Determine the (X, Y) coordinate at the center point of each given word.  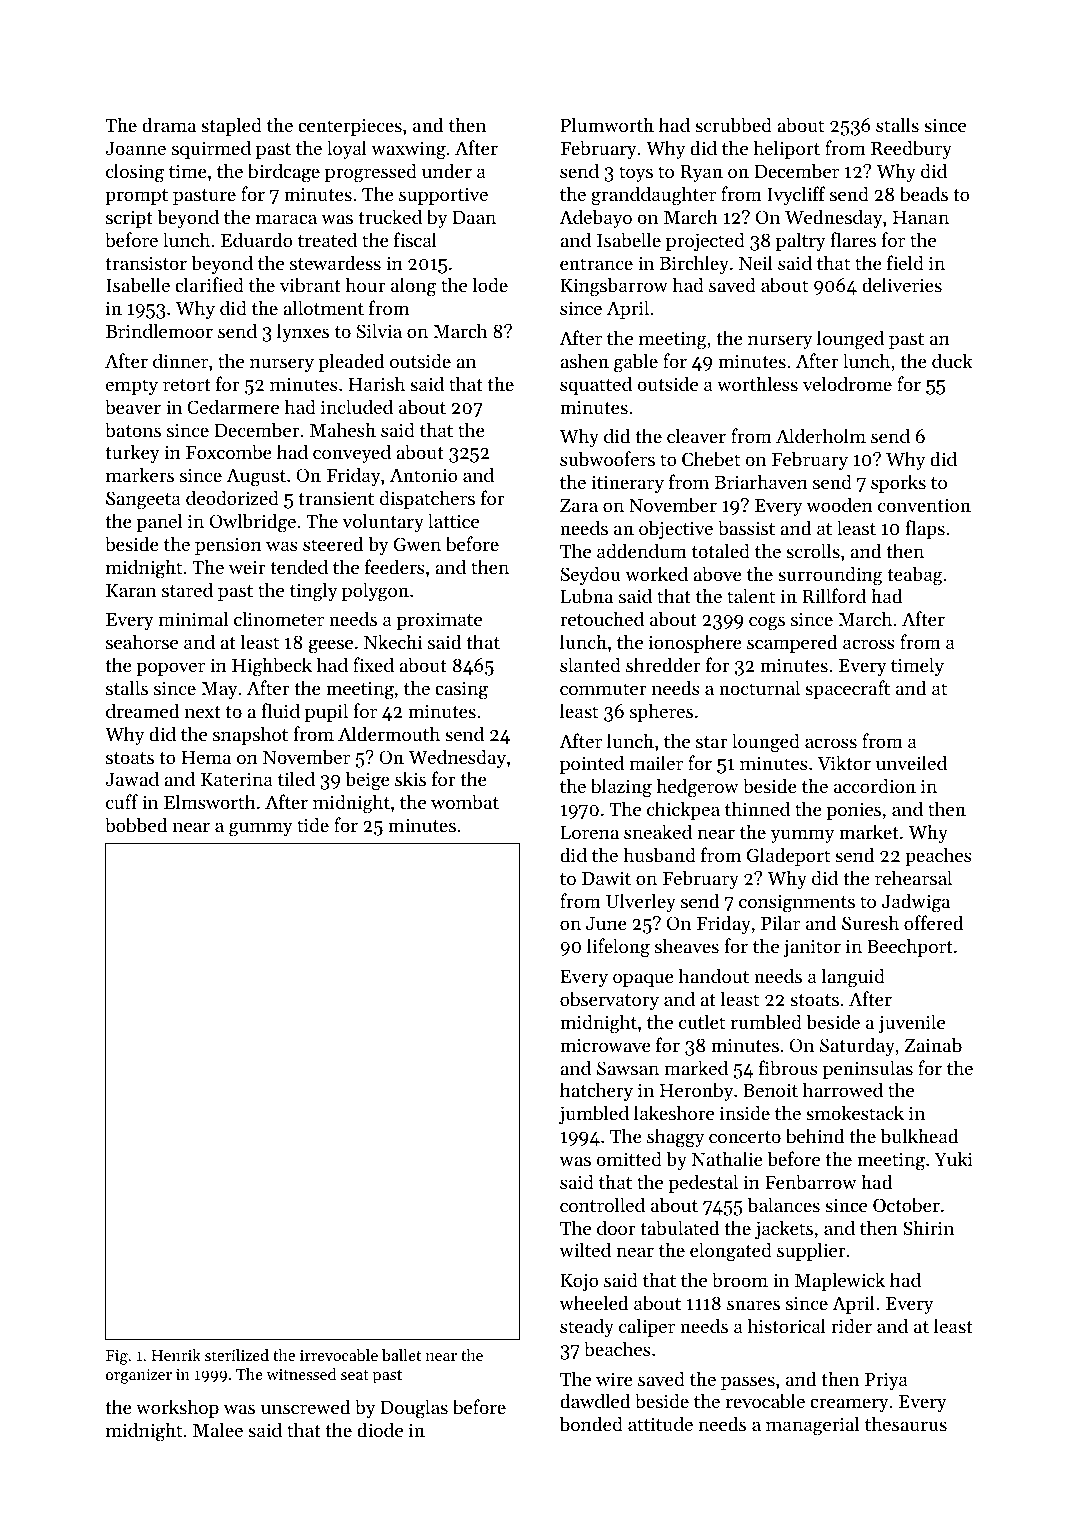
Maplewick (840, 1281)
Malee (218, 1429)
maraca (286, 219)
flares (853, 239)
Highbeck (272, 667)
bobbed (136, 825)
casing (461, 690)
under (447, 170)
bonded (591, 1424)
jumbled (594, 1114)
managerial (812, 1426)
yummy (802, 836)
